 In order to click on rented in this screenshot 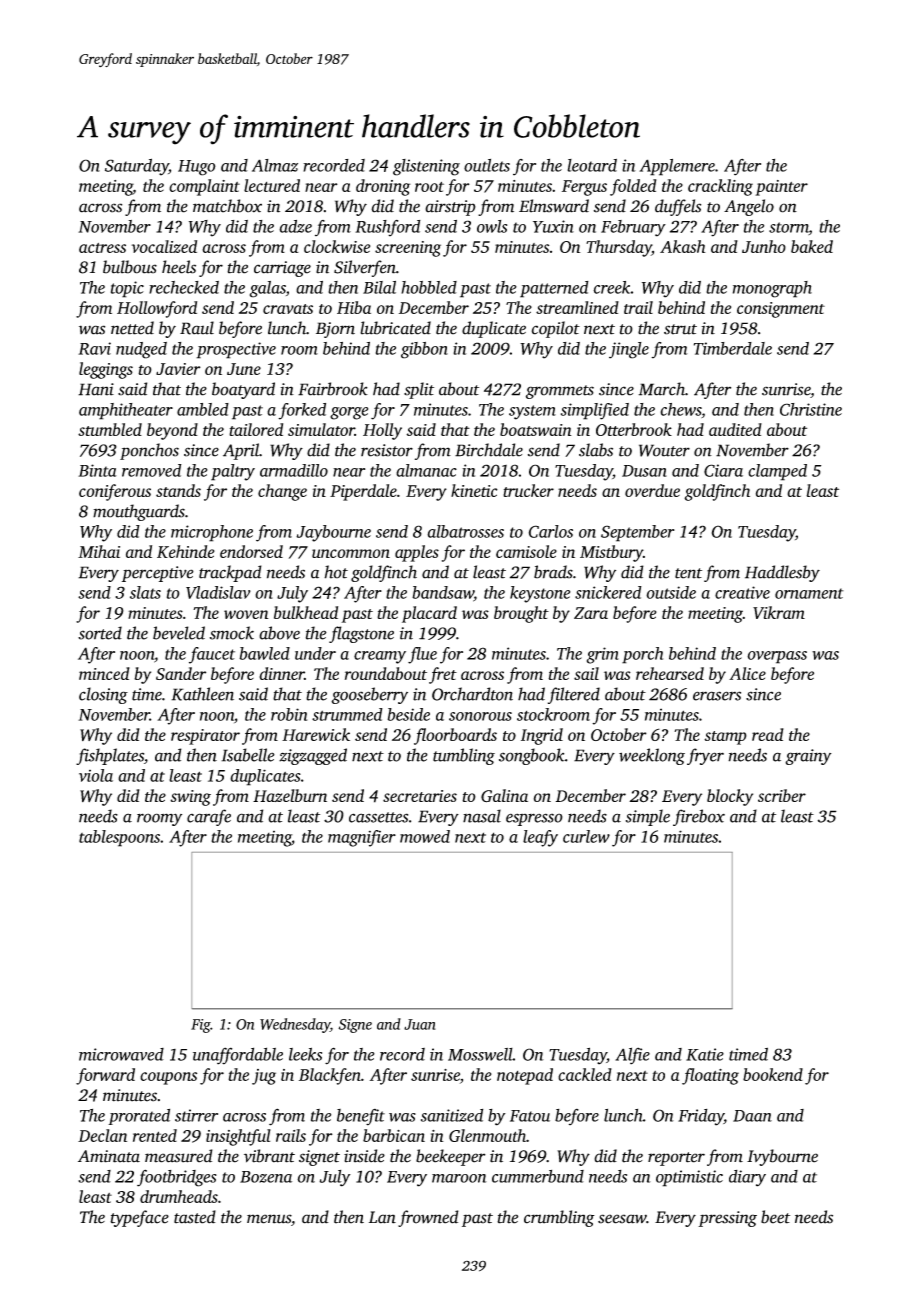, I will do `click(155, 1135)`.
